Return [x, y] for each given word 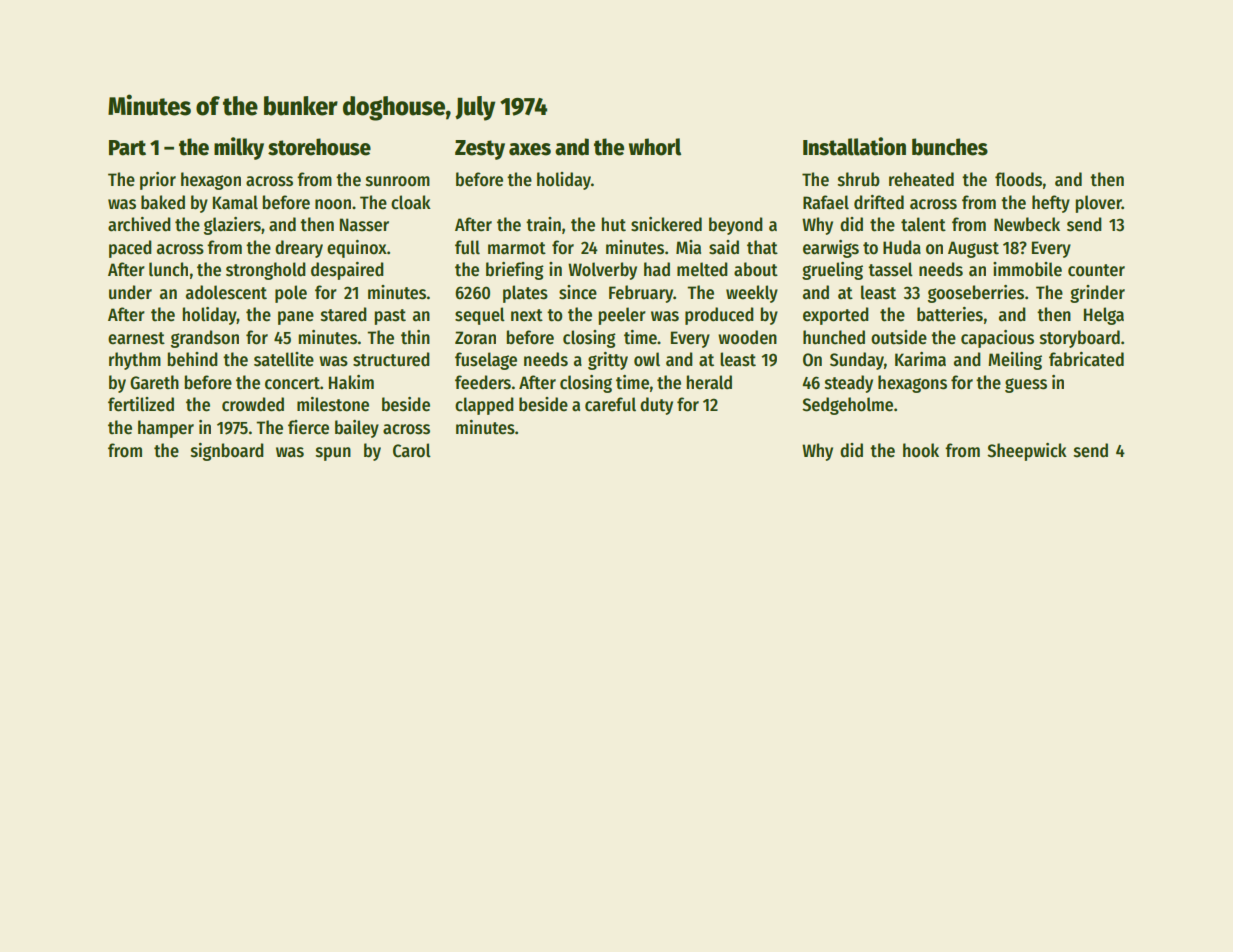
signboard [227, 452]
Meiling [1015, 361]
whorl [655, 147]
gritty [608, 361]
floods [1018, 179]
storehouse [319, 147]
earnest [136, 338]
